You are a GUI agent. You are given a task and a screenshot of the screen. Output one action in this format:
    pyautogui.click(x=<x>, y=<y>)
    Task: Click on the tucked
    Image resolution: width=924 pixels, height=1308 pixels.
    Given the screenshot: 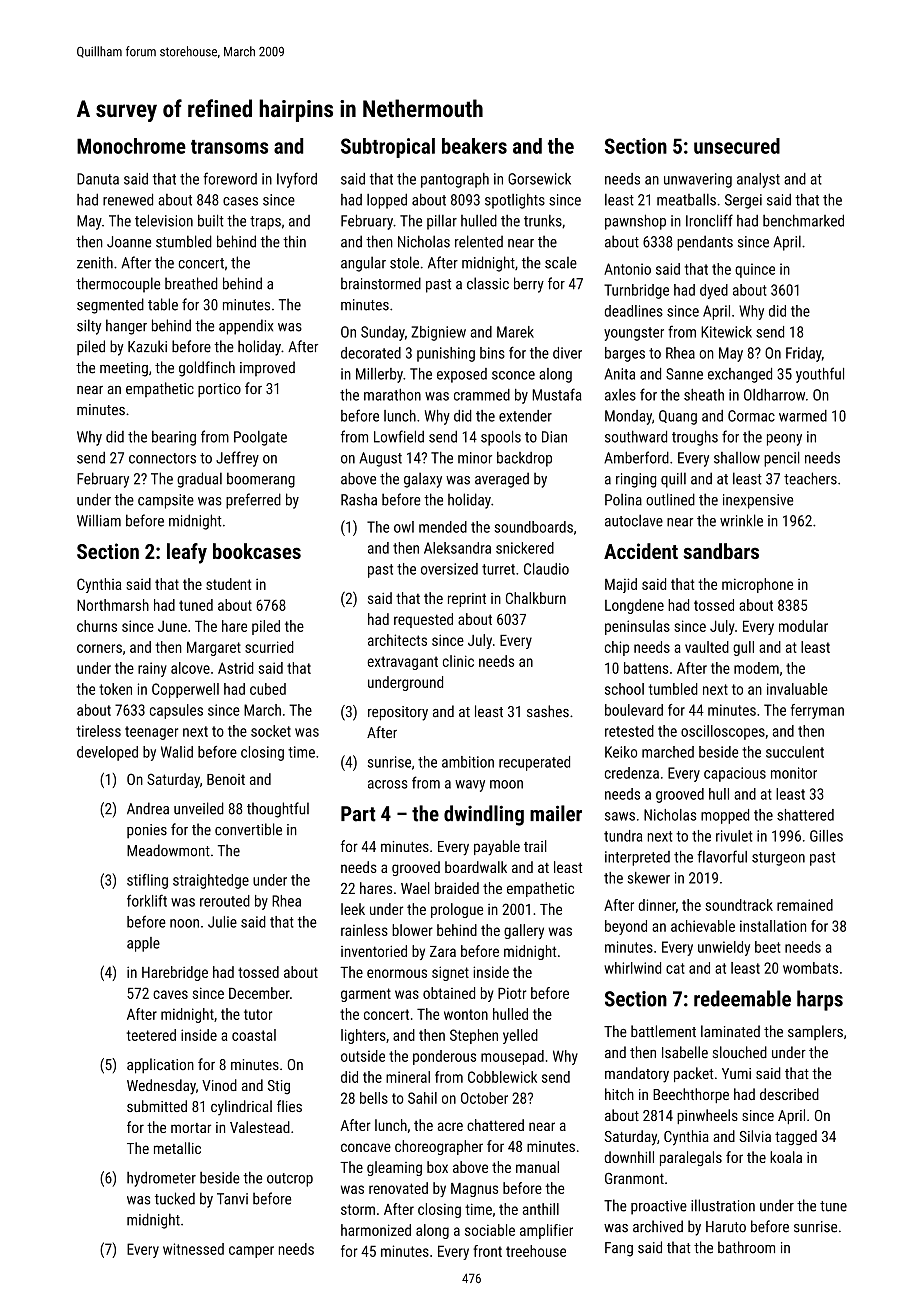 What is the action you would take?
    pyautogui.click(x=175, y=1198)
